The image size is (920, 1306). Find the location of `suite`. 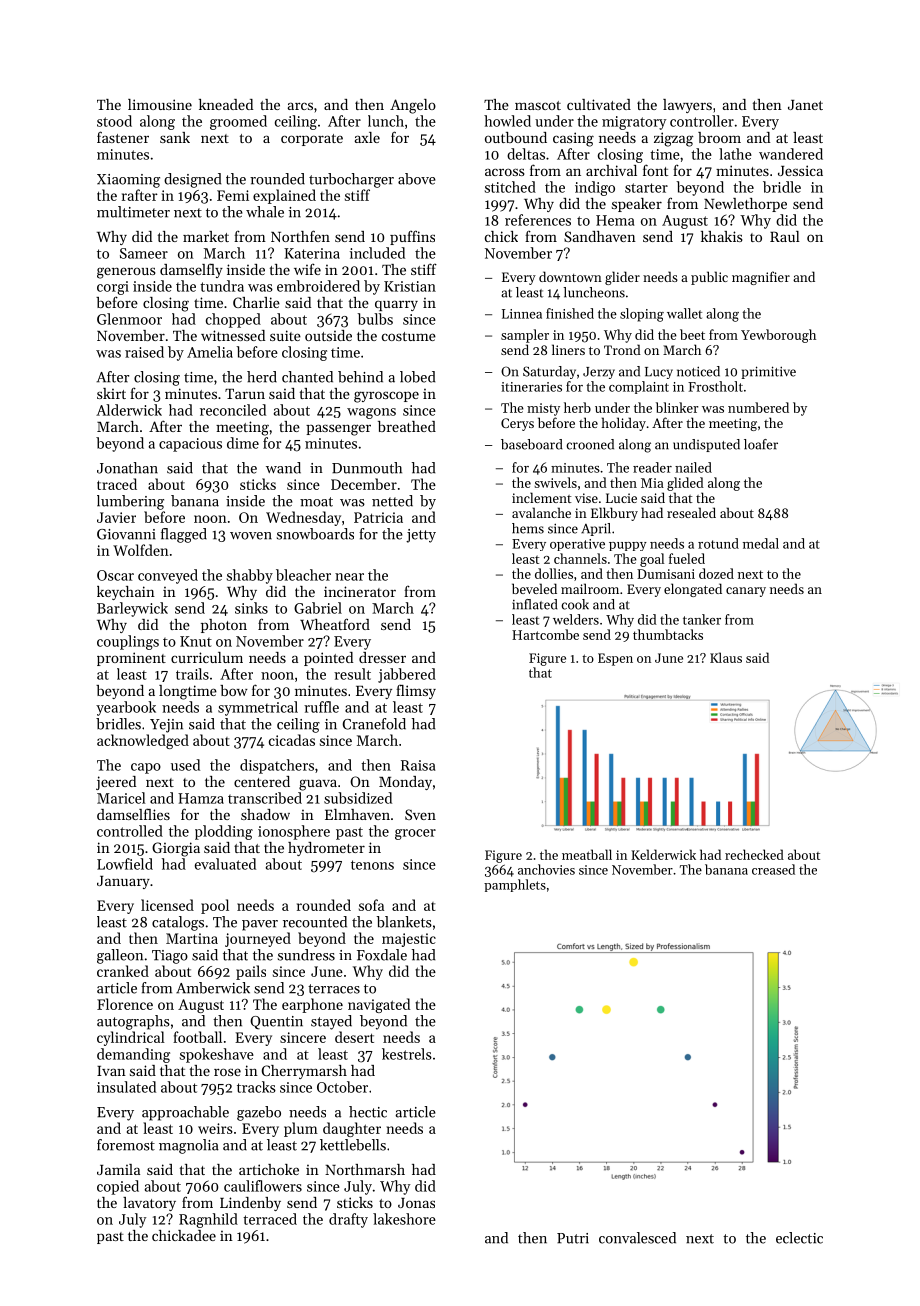

suite is located at coordinates (285, 335).
